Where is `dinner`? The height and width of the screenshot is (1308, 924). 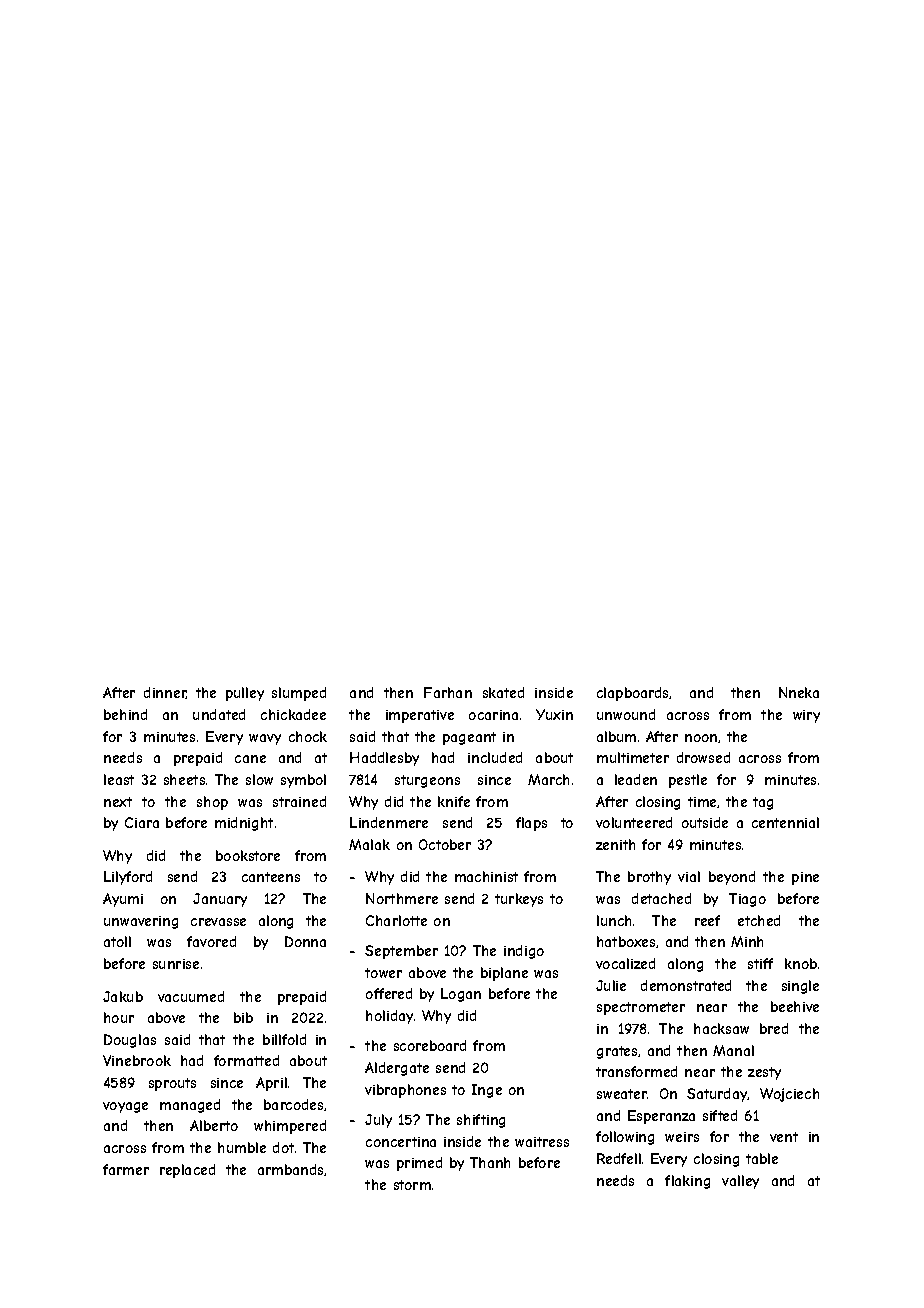
dinner is located at coordinates (165, 693).
